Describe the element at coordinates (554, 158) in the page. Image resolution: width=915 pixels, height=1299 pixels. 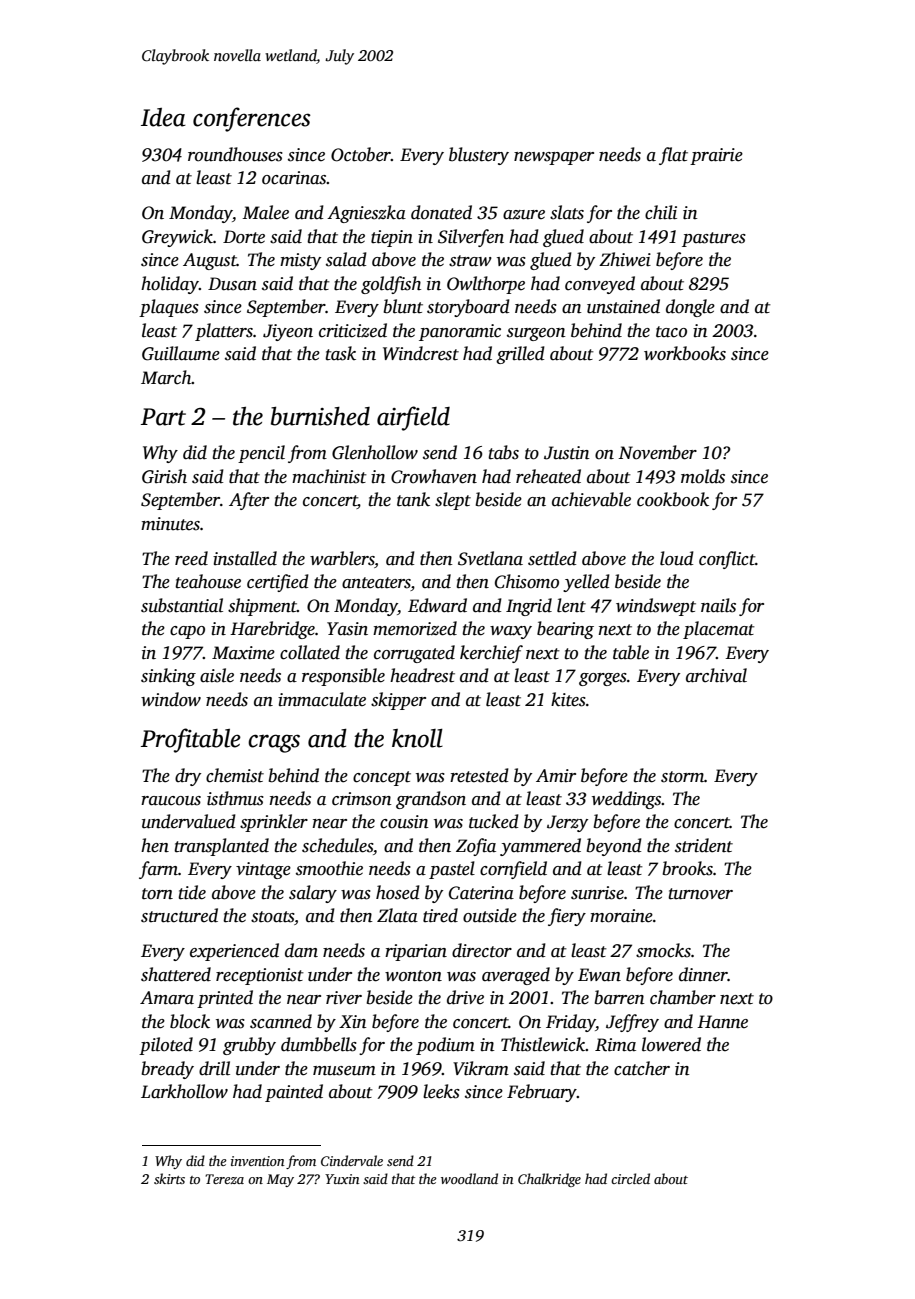
I see `newspaper` at that location.
